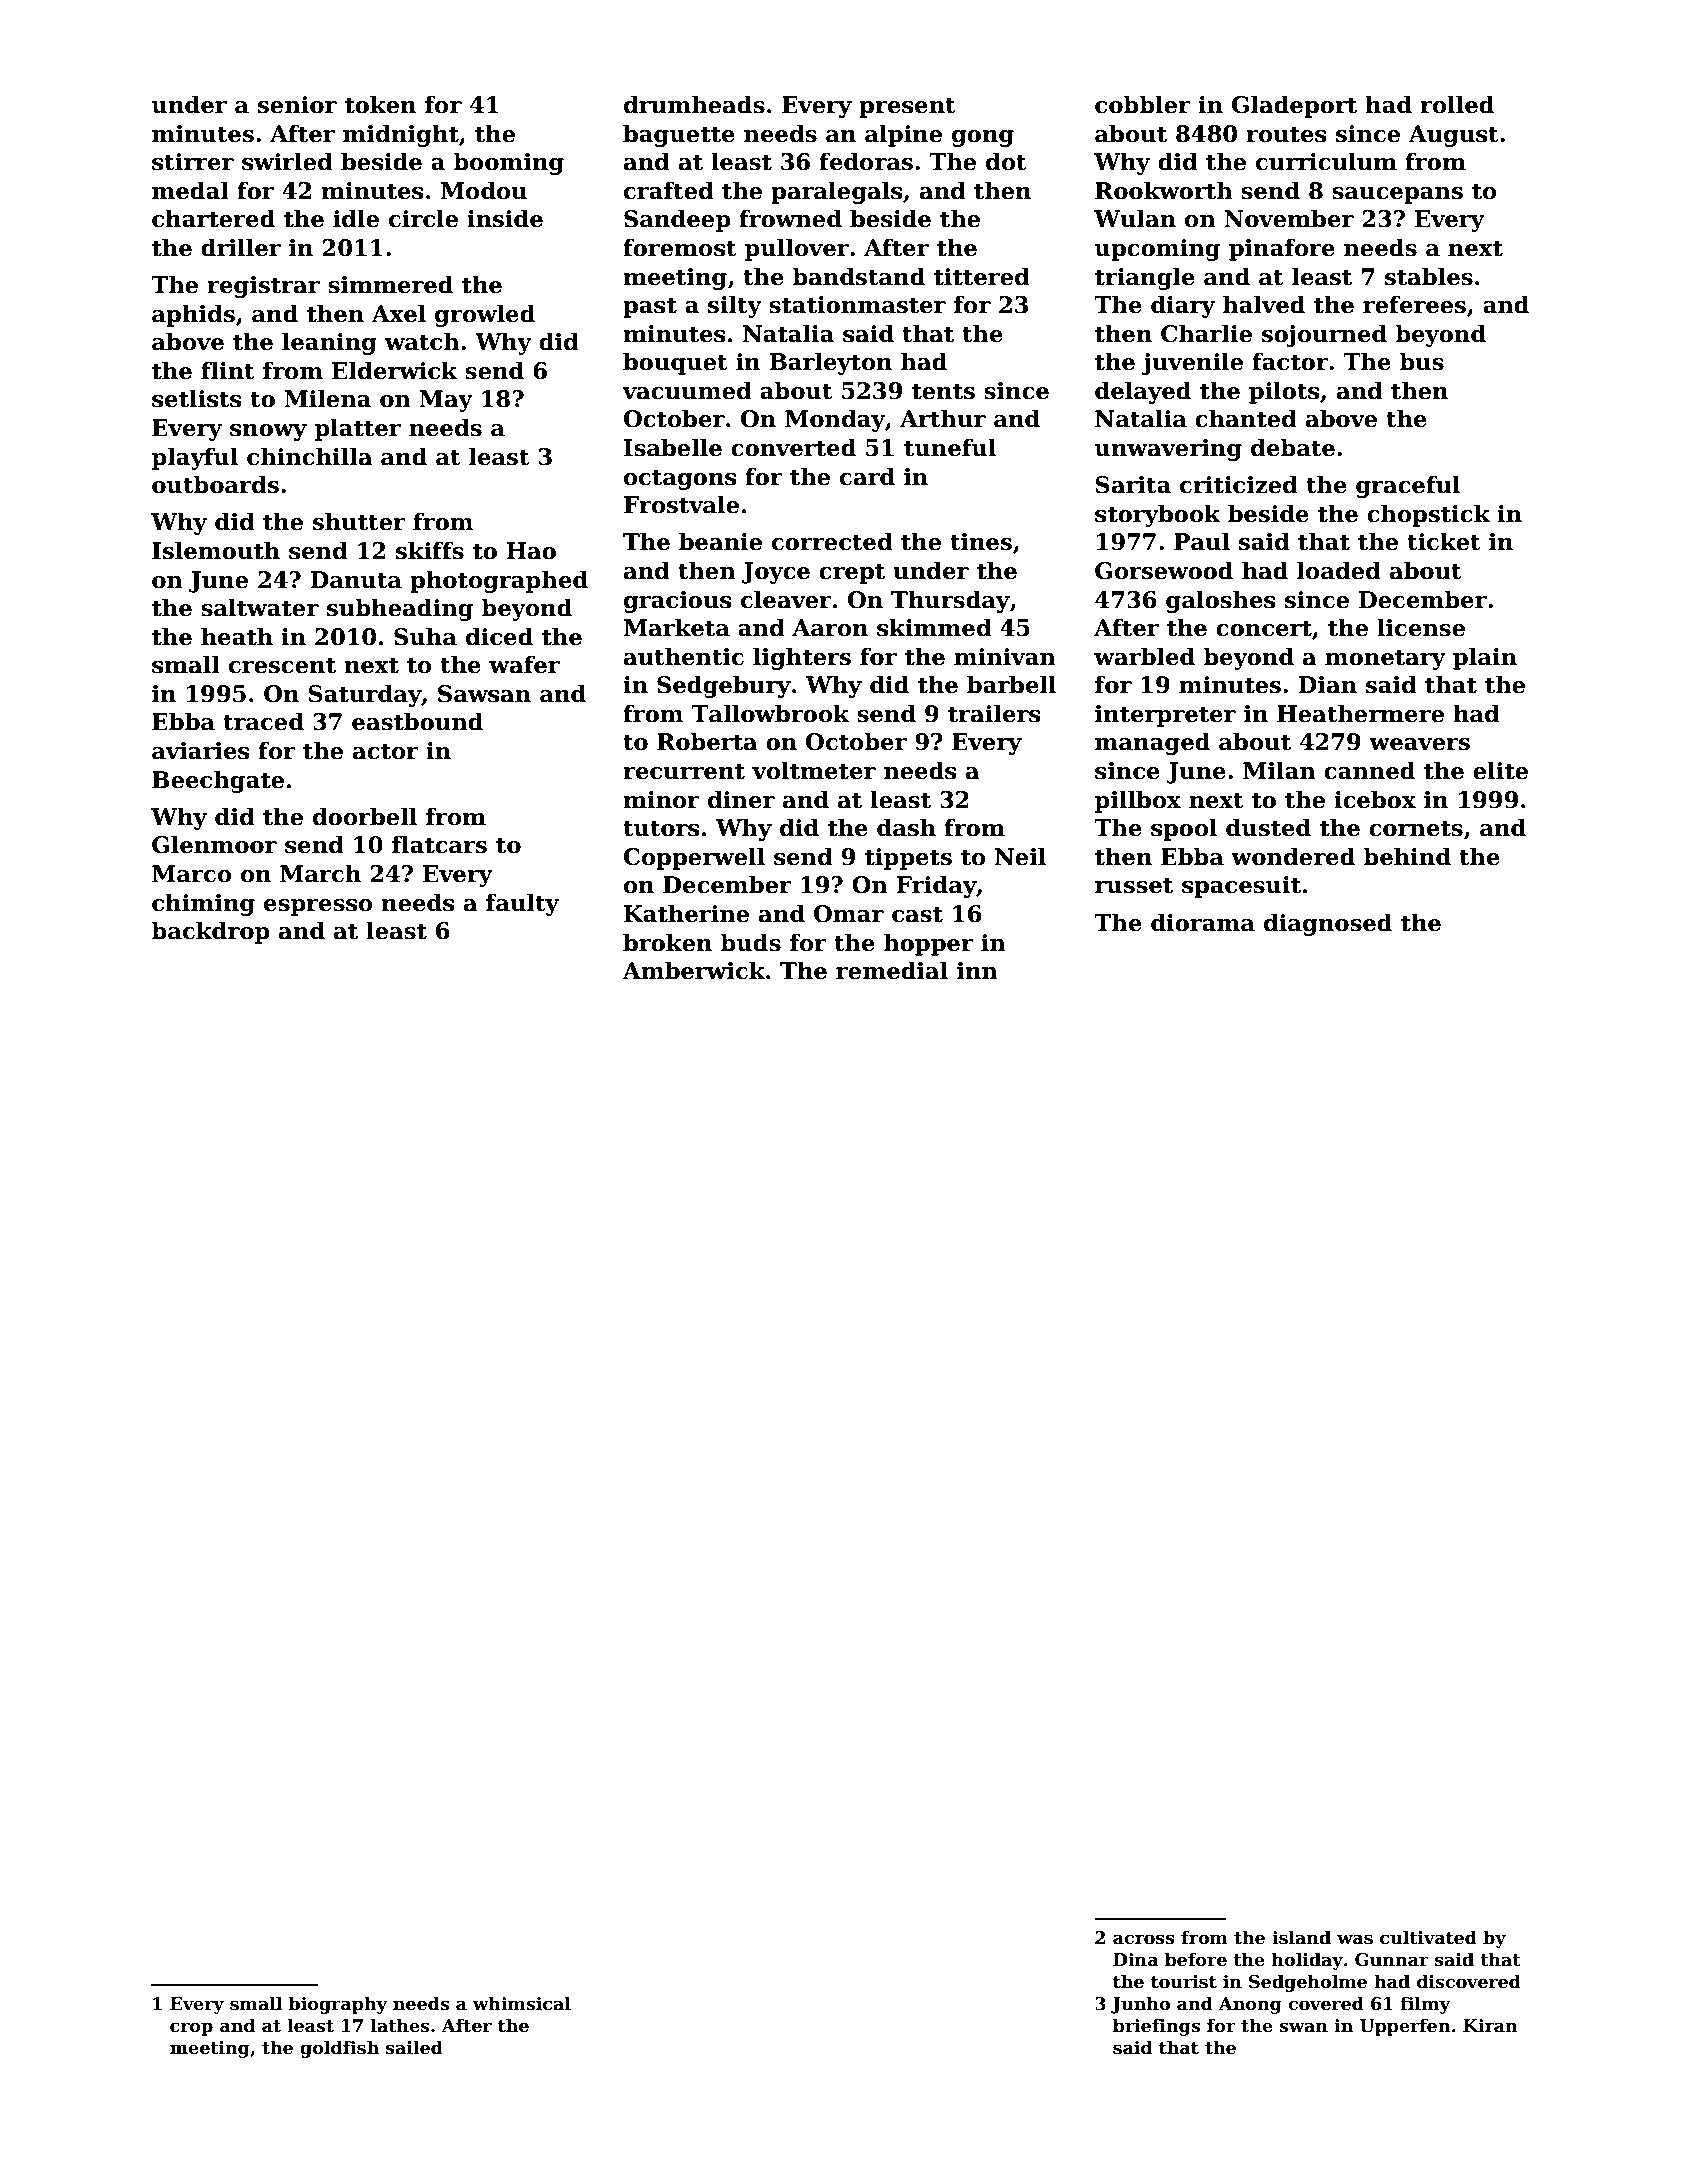  What do you see at coordinates (1328, 924) in the image?
I see `diagnosed` at bounding box center [1328, 924].
